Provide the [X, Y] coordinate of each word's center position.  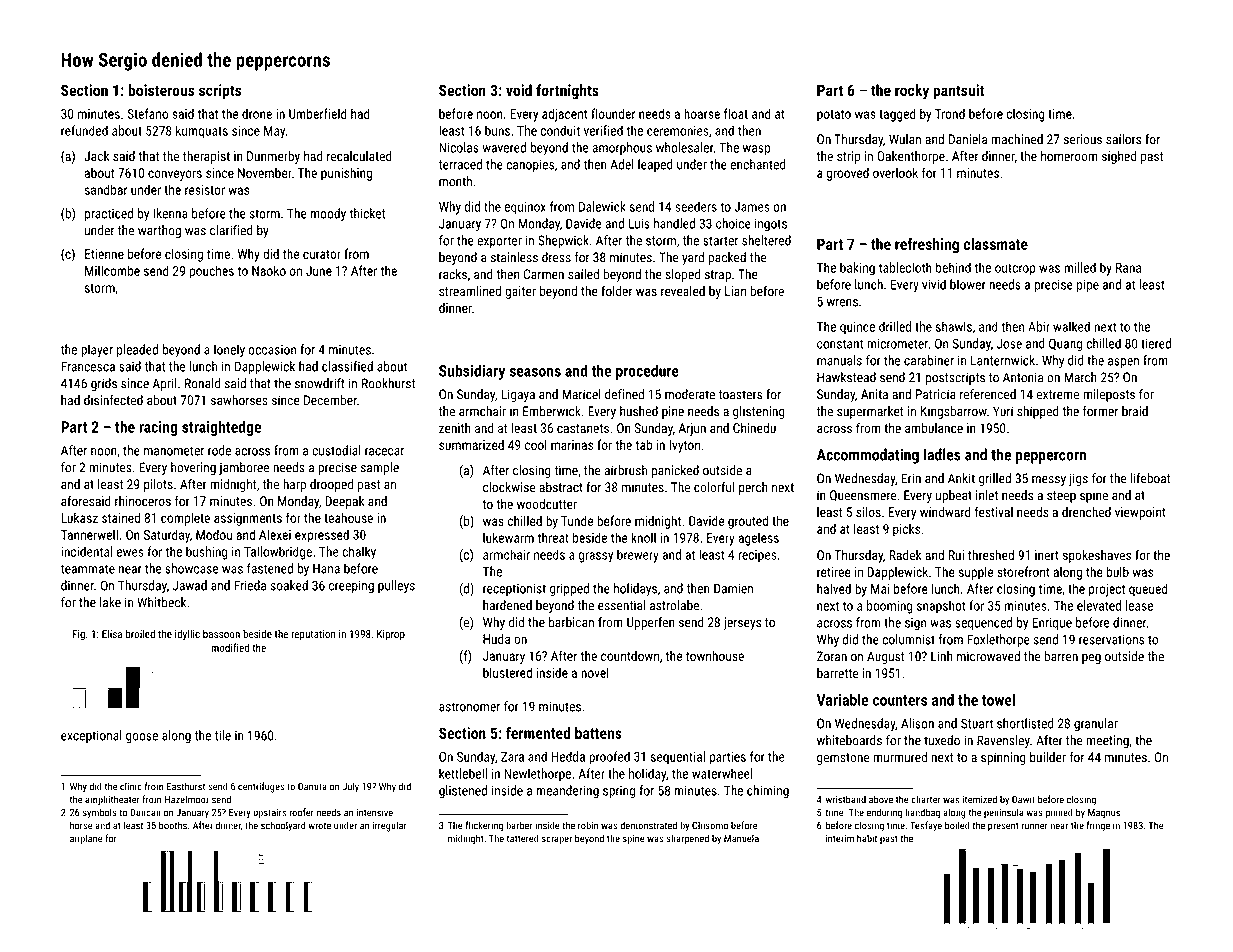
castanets [583, 428]
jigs [1078, 479]
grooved [847, 174]
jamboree [244, 468]
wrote [319, 826]
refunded [84, 130]
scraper [557, 840]
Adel [622, 164]
